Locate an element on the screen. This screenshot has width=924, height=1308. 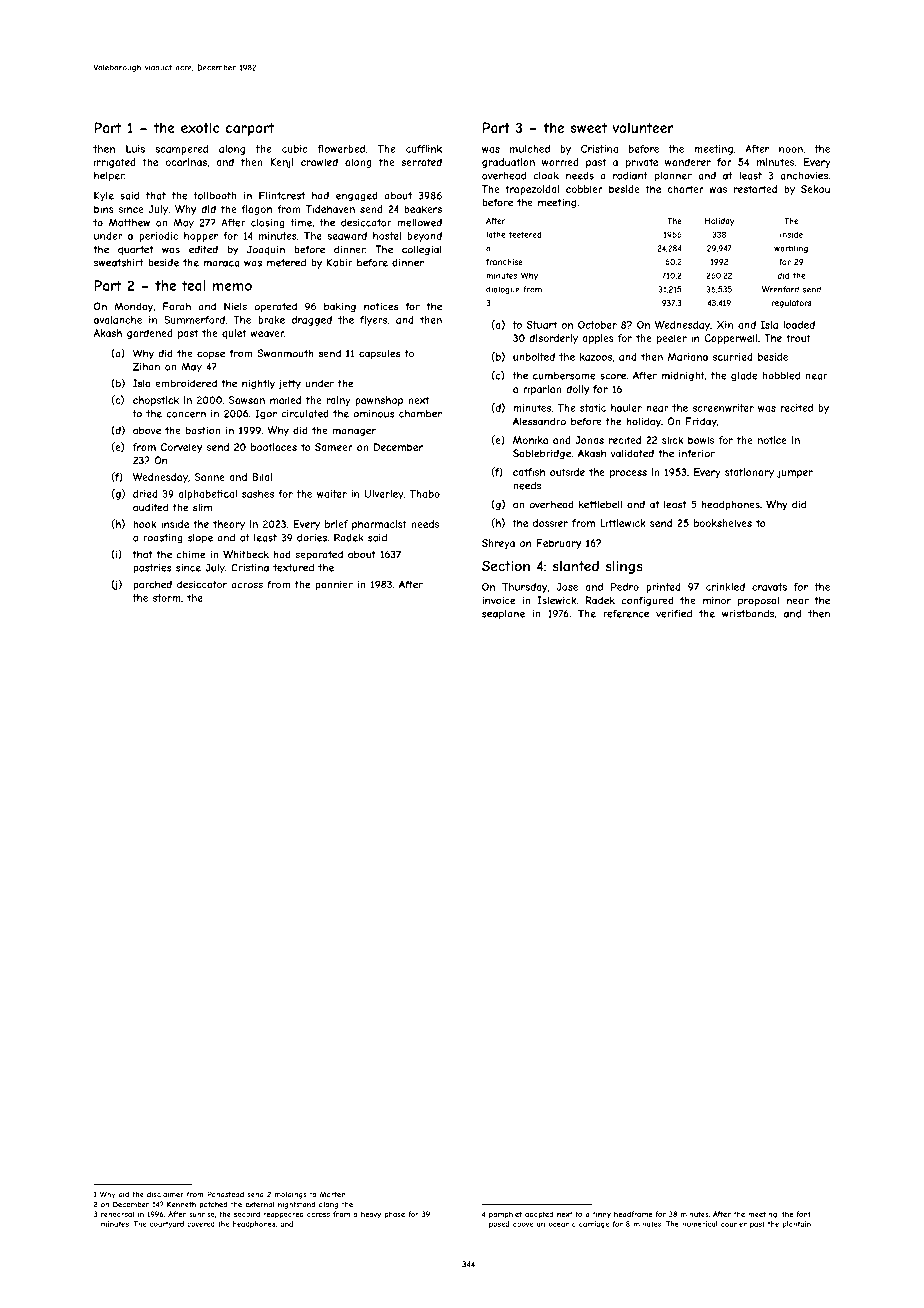
reappeared is located at coordinates (283, 1215).
